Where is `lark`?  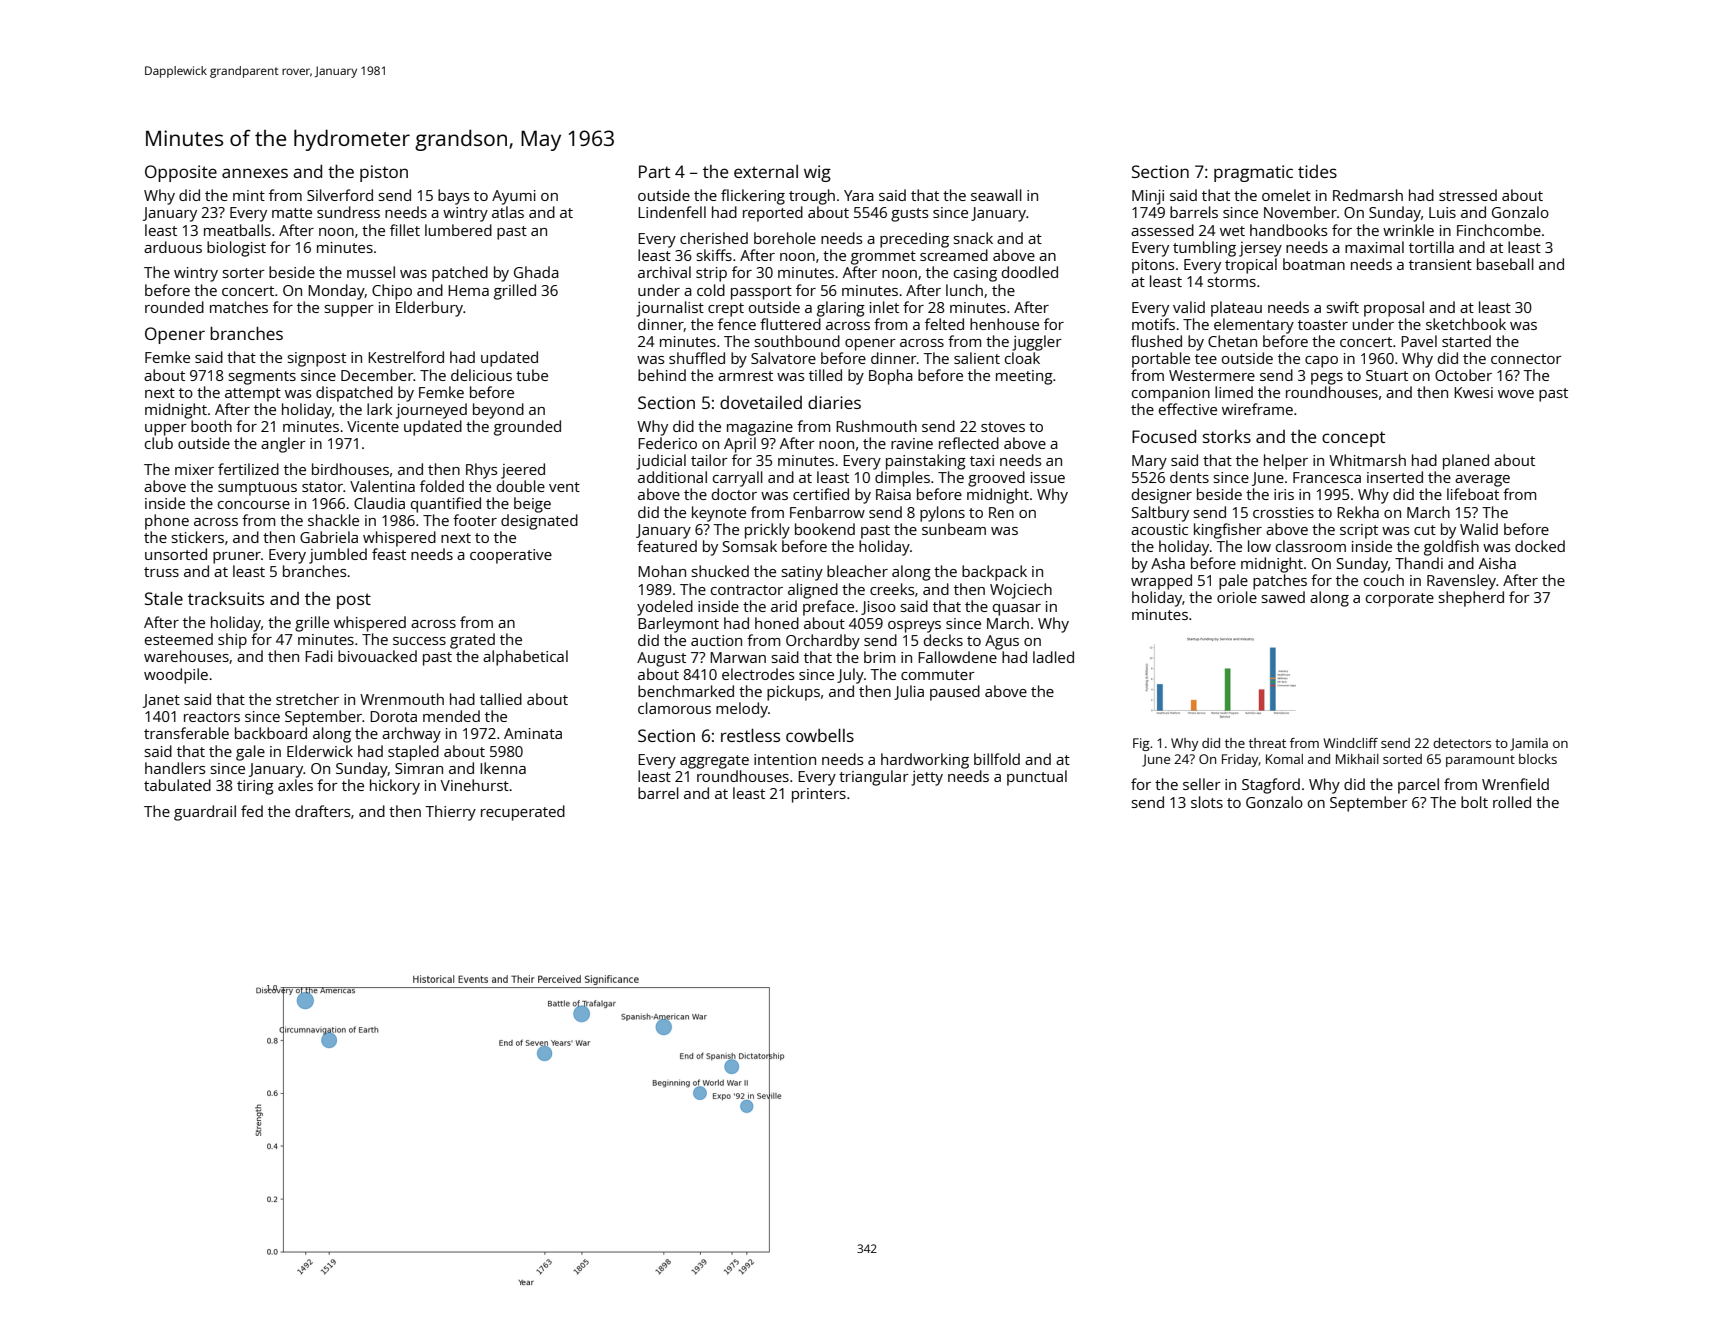
lark is located at coordinates (380, 409).
